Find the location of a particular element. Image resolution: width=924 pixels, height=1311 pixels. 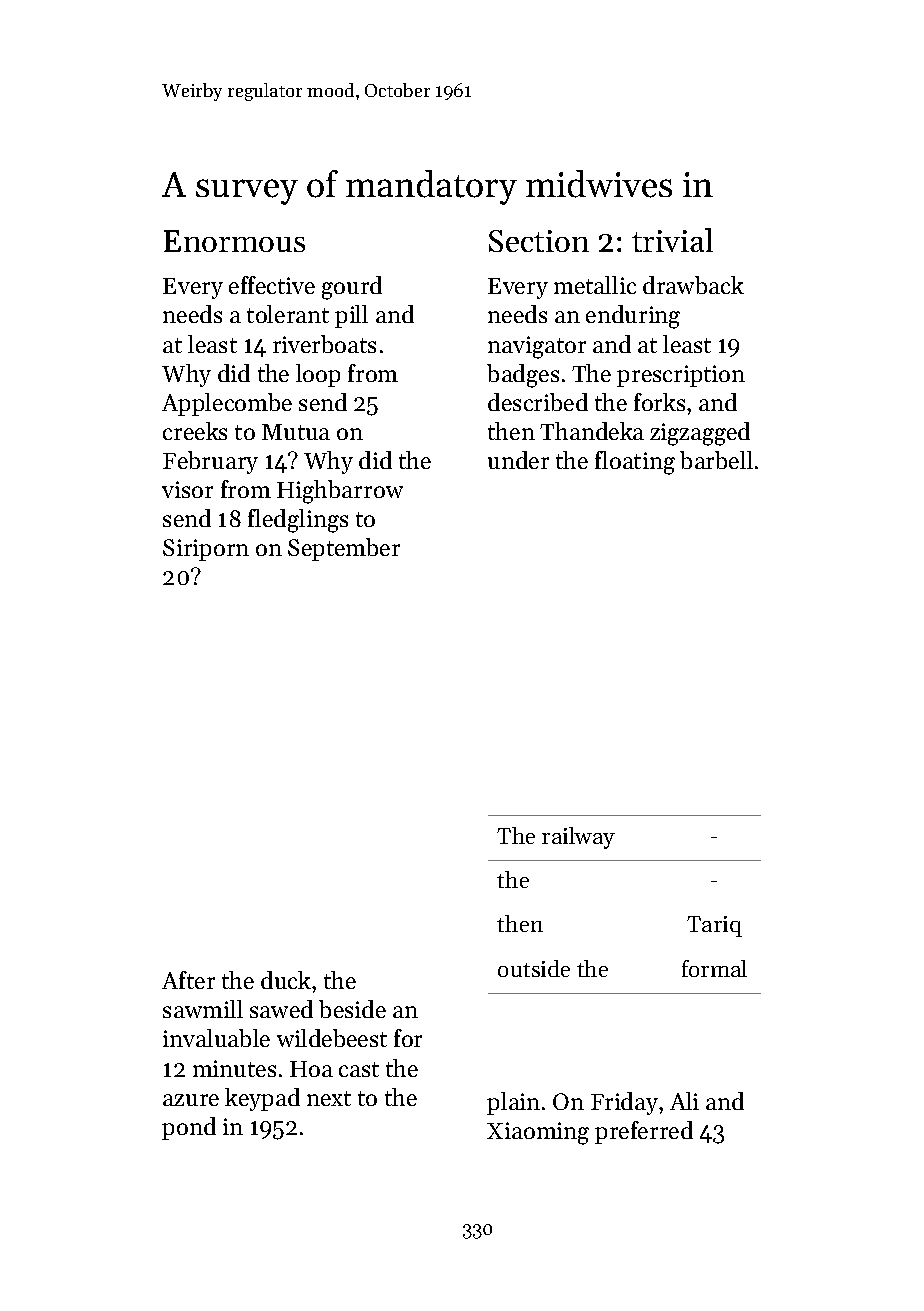

minutes is located at coordinates (234, 1068).
